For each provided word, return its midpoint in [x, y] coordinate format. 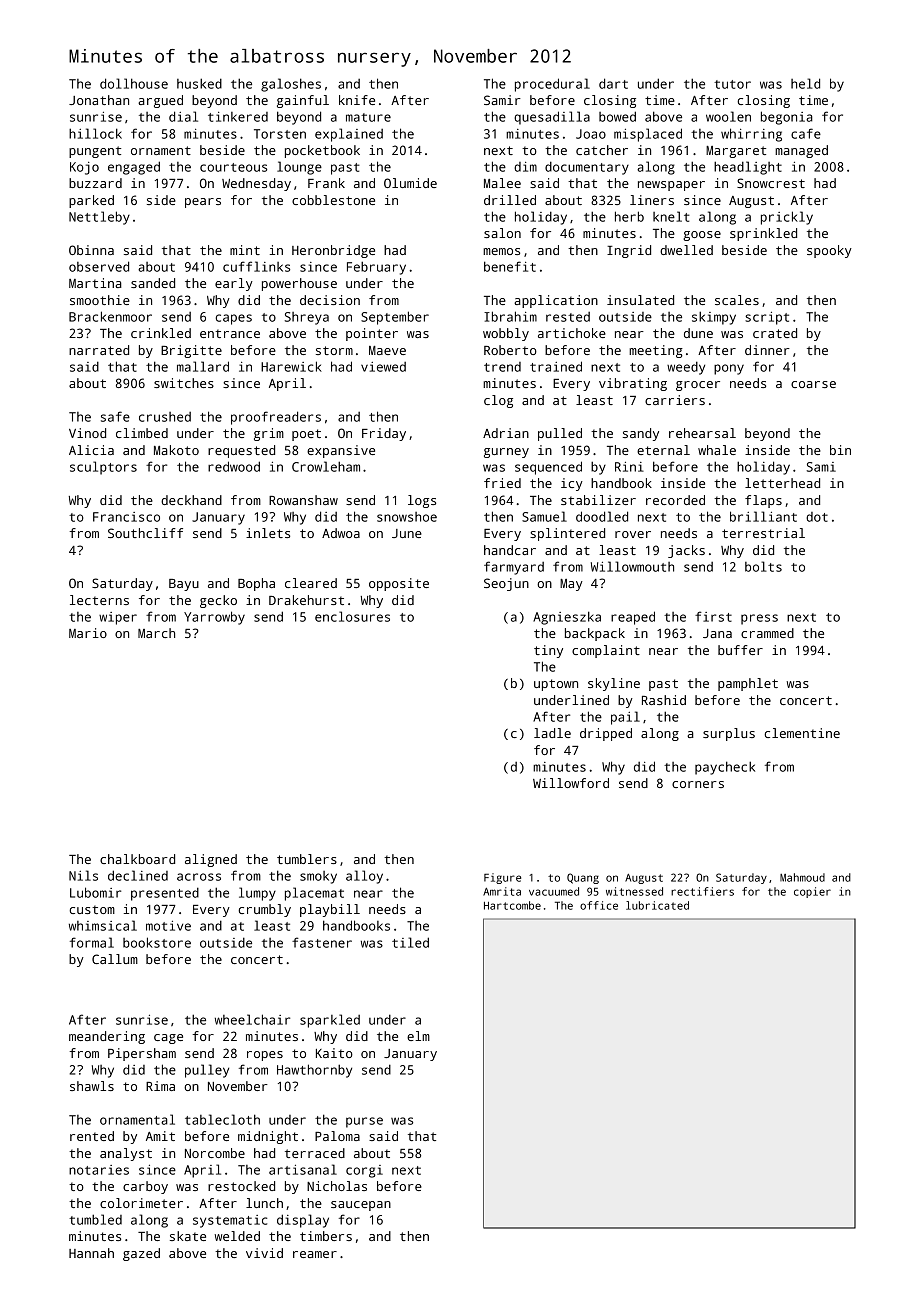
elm [418, 1036]
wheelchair [252, 1019]
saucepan [361, 1206]
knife [357, 100]
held [805, 83]
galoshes [291, 85]
